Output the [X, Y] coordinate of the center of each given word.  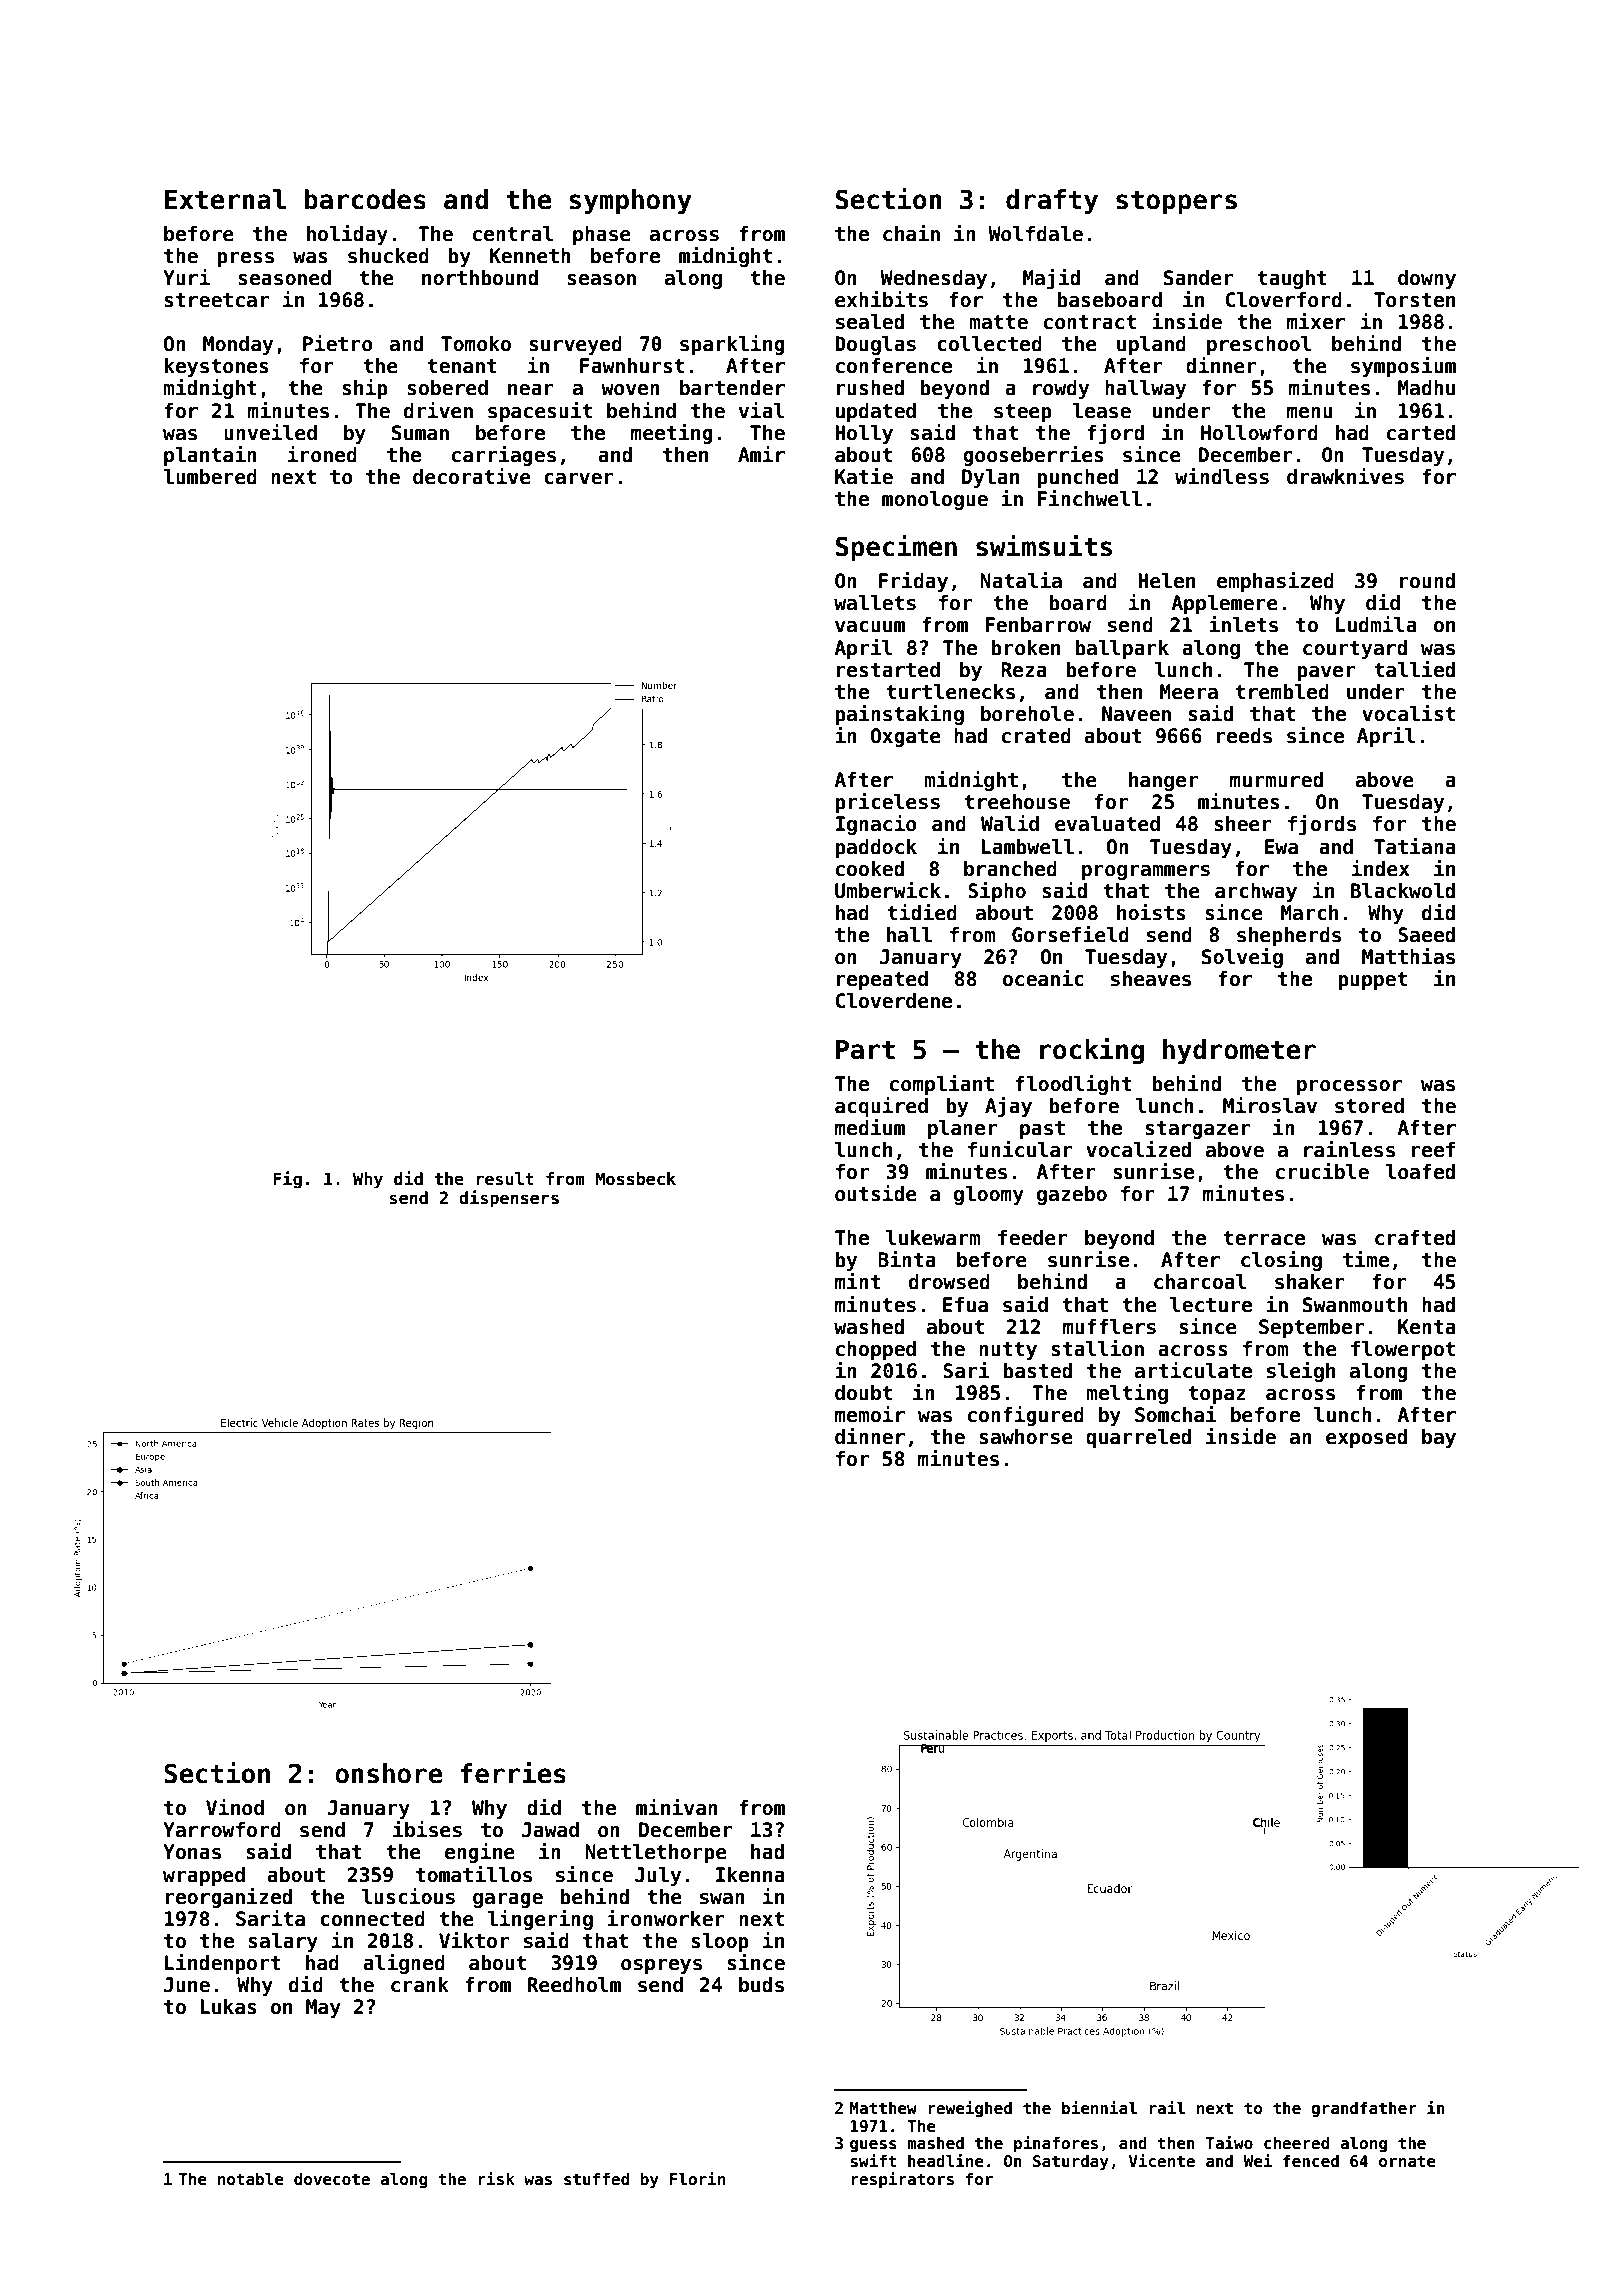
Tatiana [1415, 846]
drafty [1052, 202]
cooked [870, 869]
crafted [1415, 1238]
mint [858, 1281]
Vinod [235, 1807]
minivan [677, 1807]
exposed [1366, 1438]
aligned [404, 1964]
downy [1427, 279]
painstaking [899, 715]
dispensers [509, 1199]
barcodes [365, 199]
